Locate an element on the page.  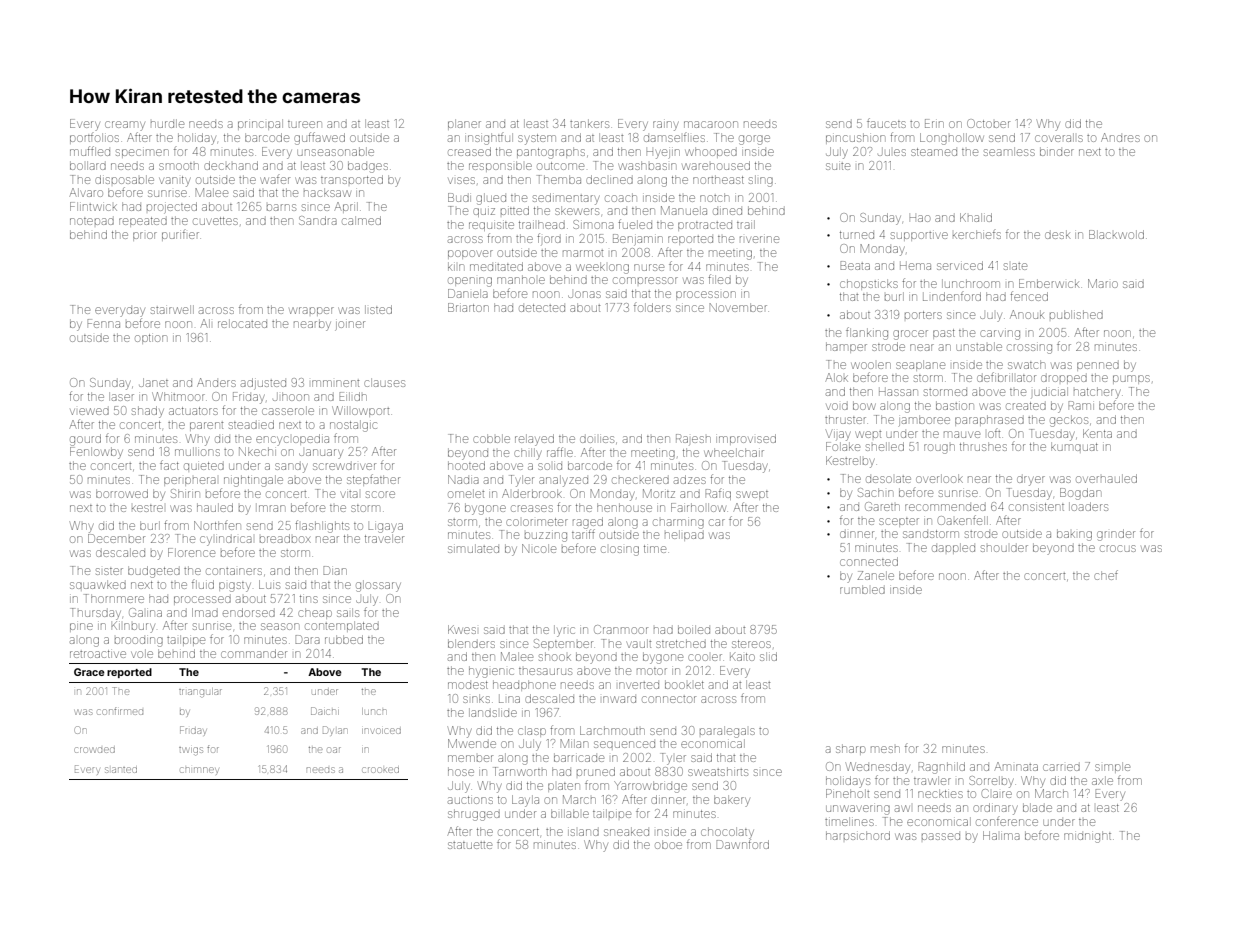
hurdle is located at coordinates (167, 123).
